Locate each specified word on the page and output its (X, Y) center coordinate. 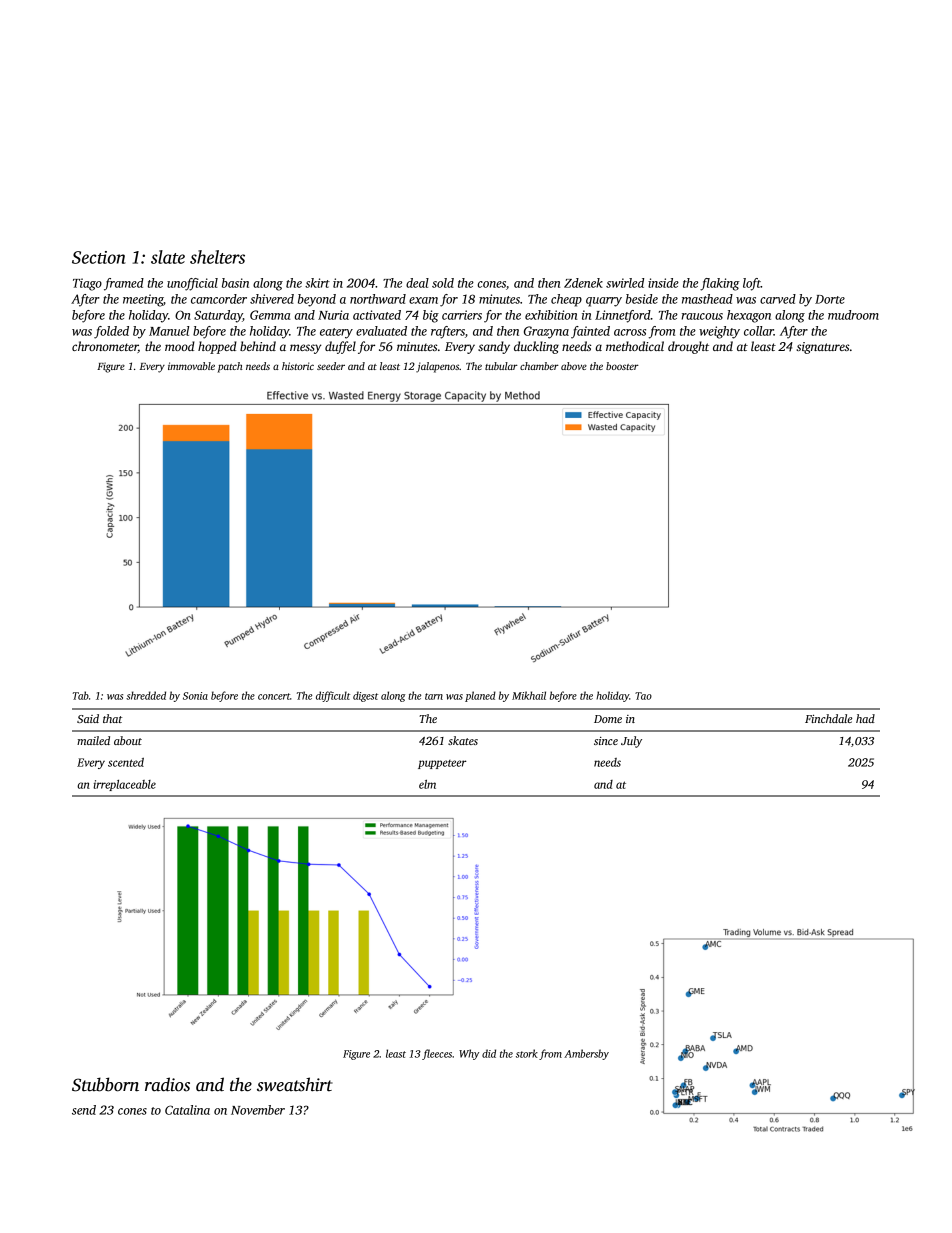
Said (88, 718)
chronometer (105, 347)
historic (298, 366)
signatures (822, 348)
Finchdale (828, 718)
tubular (501, 366)
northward (378, 299)
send (84, 1110)
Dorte (830, 299)
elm (427, 784)
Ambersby (586, 1054)
